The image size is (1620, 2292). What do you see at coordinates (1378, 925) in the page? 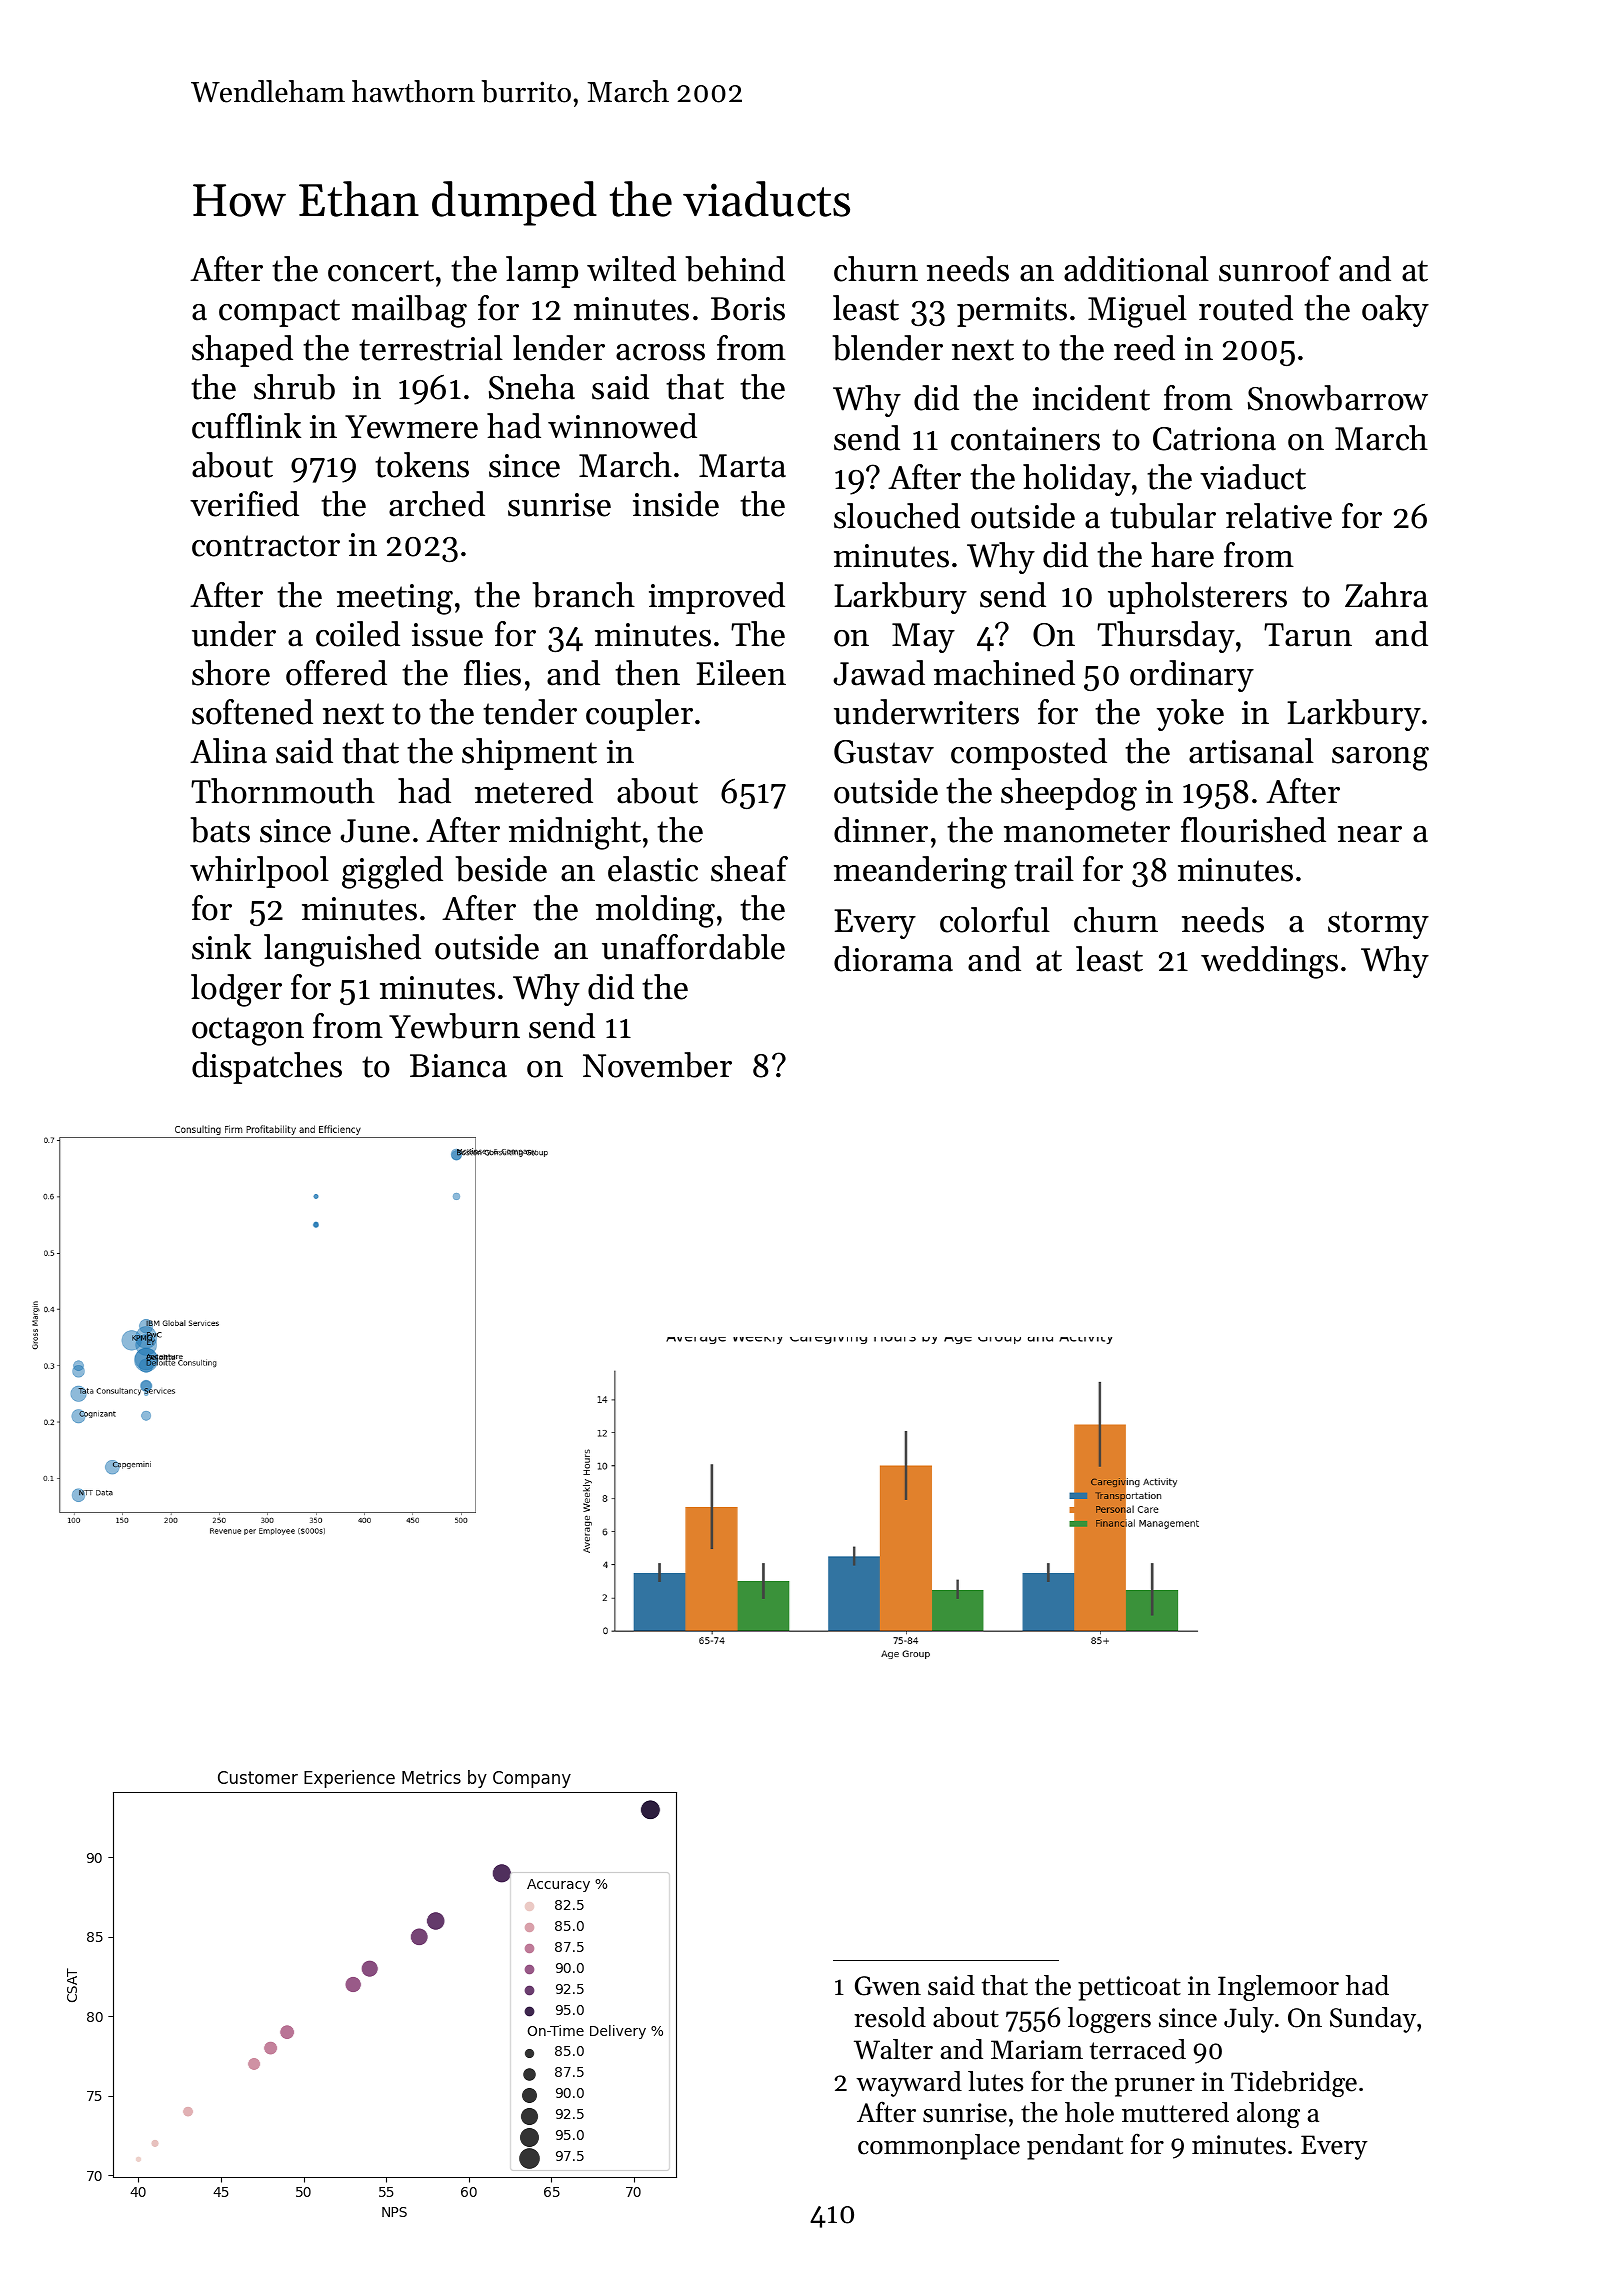
I see `stormy` at bounding box center [1378, 925].
